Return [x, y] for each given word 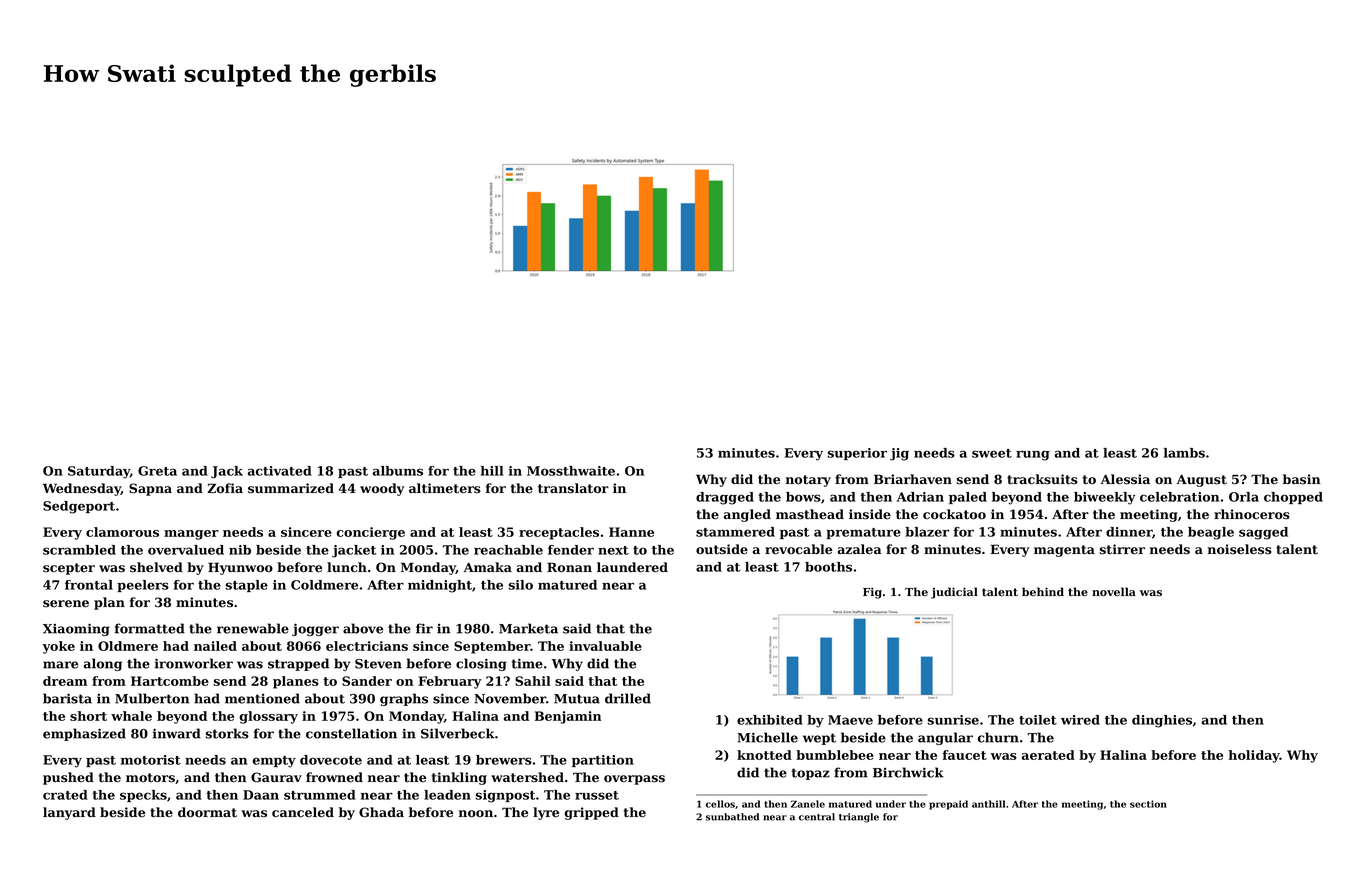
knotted [764, 755]
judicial [954, 593]
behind [1043, 591]
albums [398, 471]
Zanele [808, 804]
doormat [207, 812]
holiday [1254, 756]
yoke [58, 647]
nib [240, 550]
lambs [1184, 453]
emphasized [84, 734]
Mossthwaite [571, 471]
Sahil [533, 681]
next [613, 550]
